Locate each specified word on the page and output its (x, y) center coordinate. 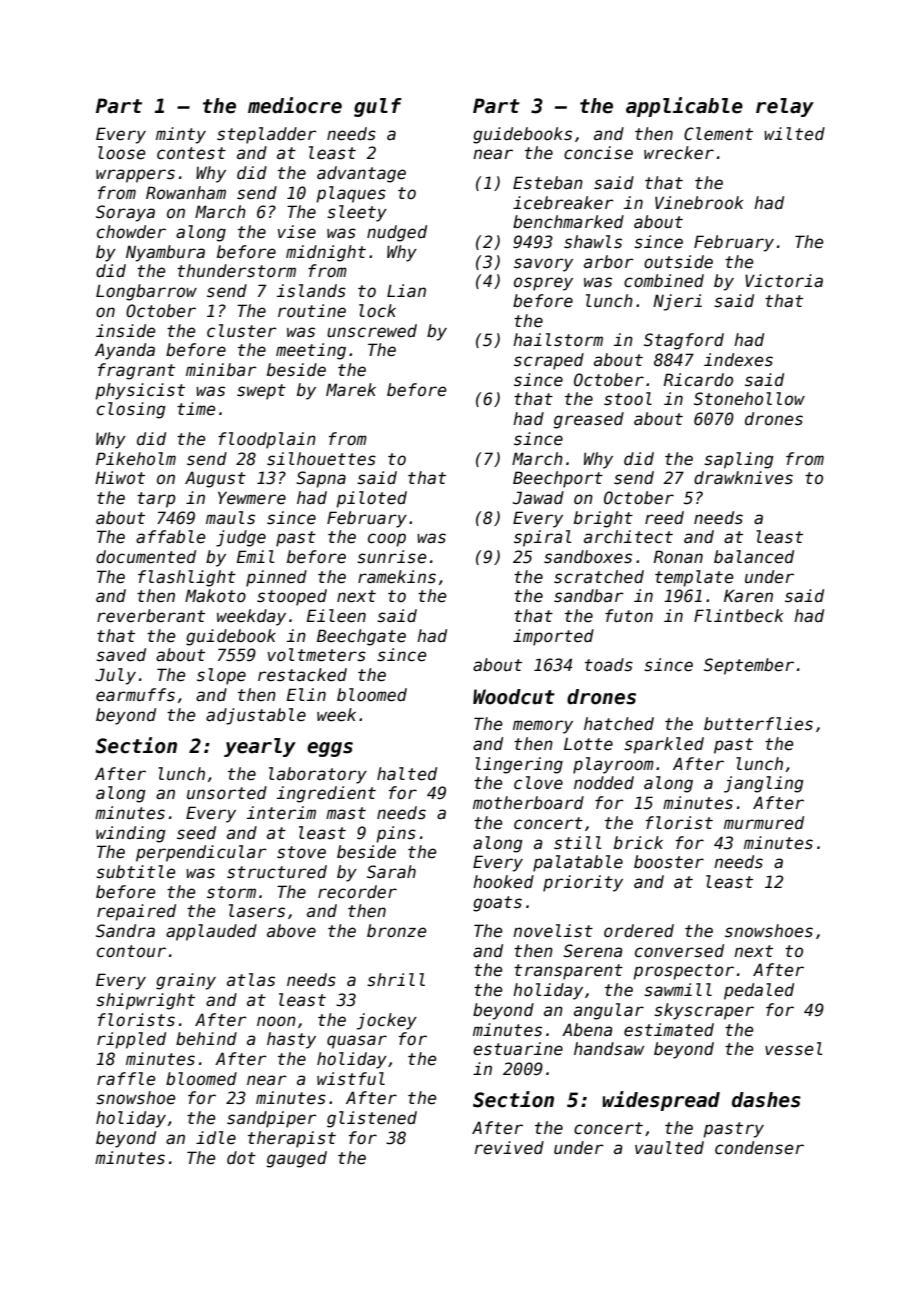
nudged (397, 233)
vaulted (669, 1148)
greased (589, 420)
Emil (255, 556)
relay (785, 107)
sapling (739, 460)
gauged (297, 1159)
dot (241, 1158)
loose (121, 153)
